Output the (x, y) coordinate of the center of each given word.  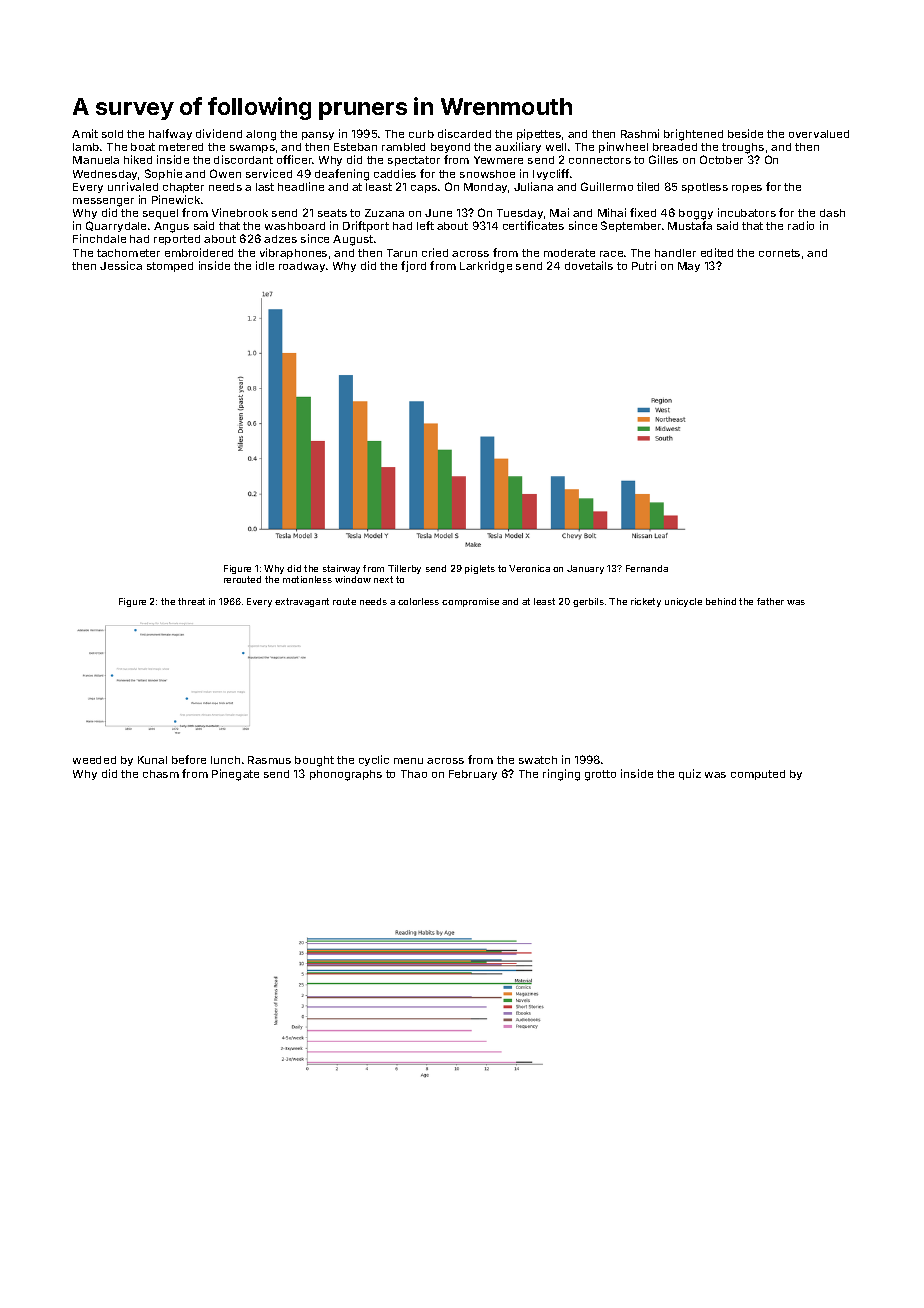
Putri (644, 265)
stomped (170, 267)
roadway (302, 267)
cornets (779, 253)
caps (424, 189)
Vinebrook (240, 212)
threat (191, 601)
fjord (413, 266)
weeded (94, 760)
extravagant (302, 602)
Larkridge (486, 267)
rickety (646, 602)
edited (717, 252)
